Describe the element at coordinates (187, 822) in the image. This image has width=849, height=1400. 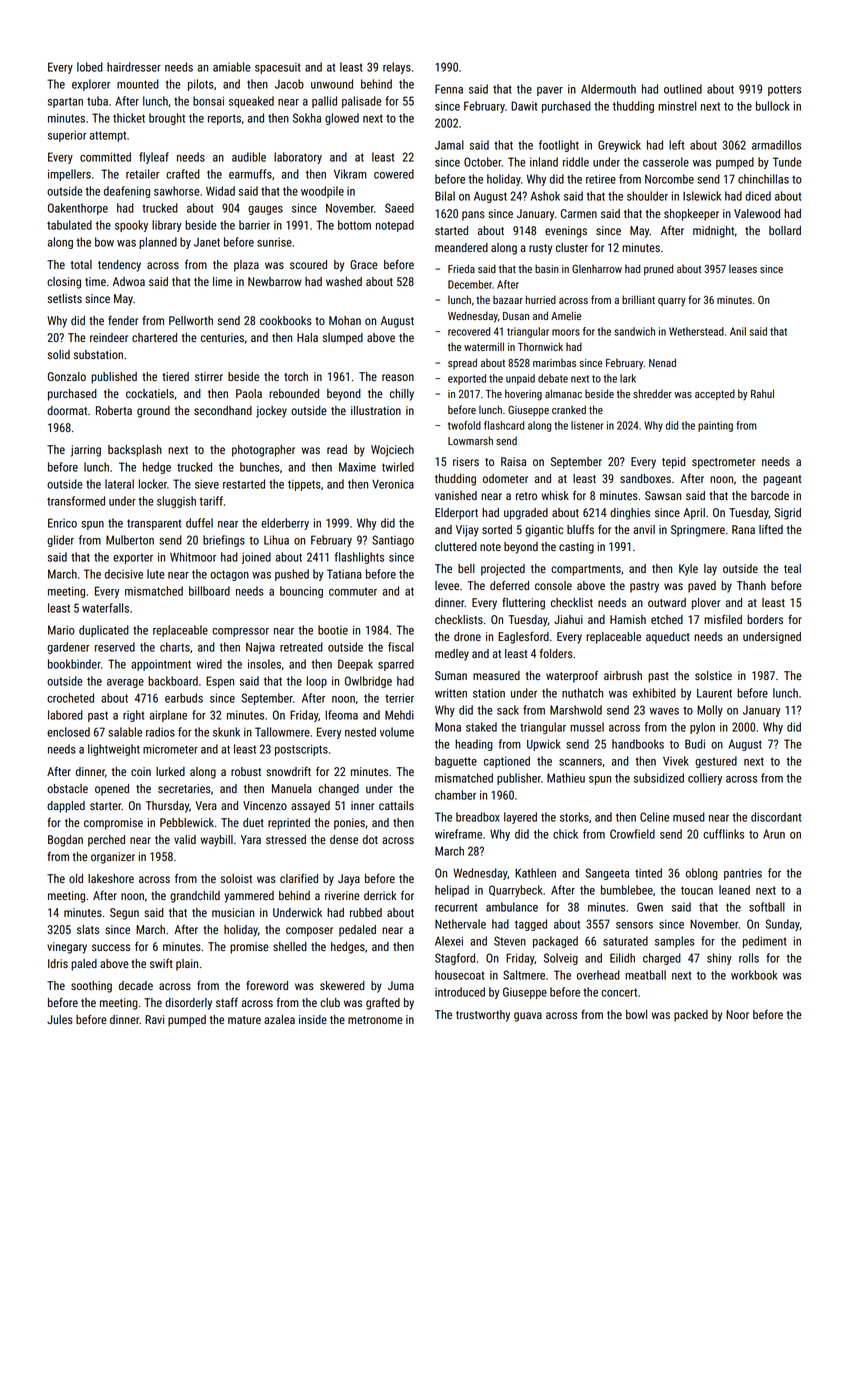
I see `Pebblewick` at that location.
